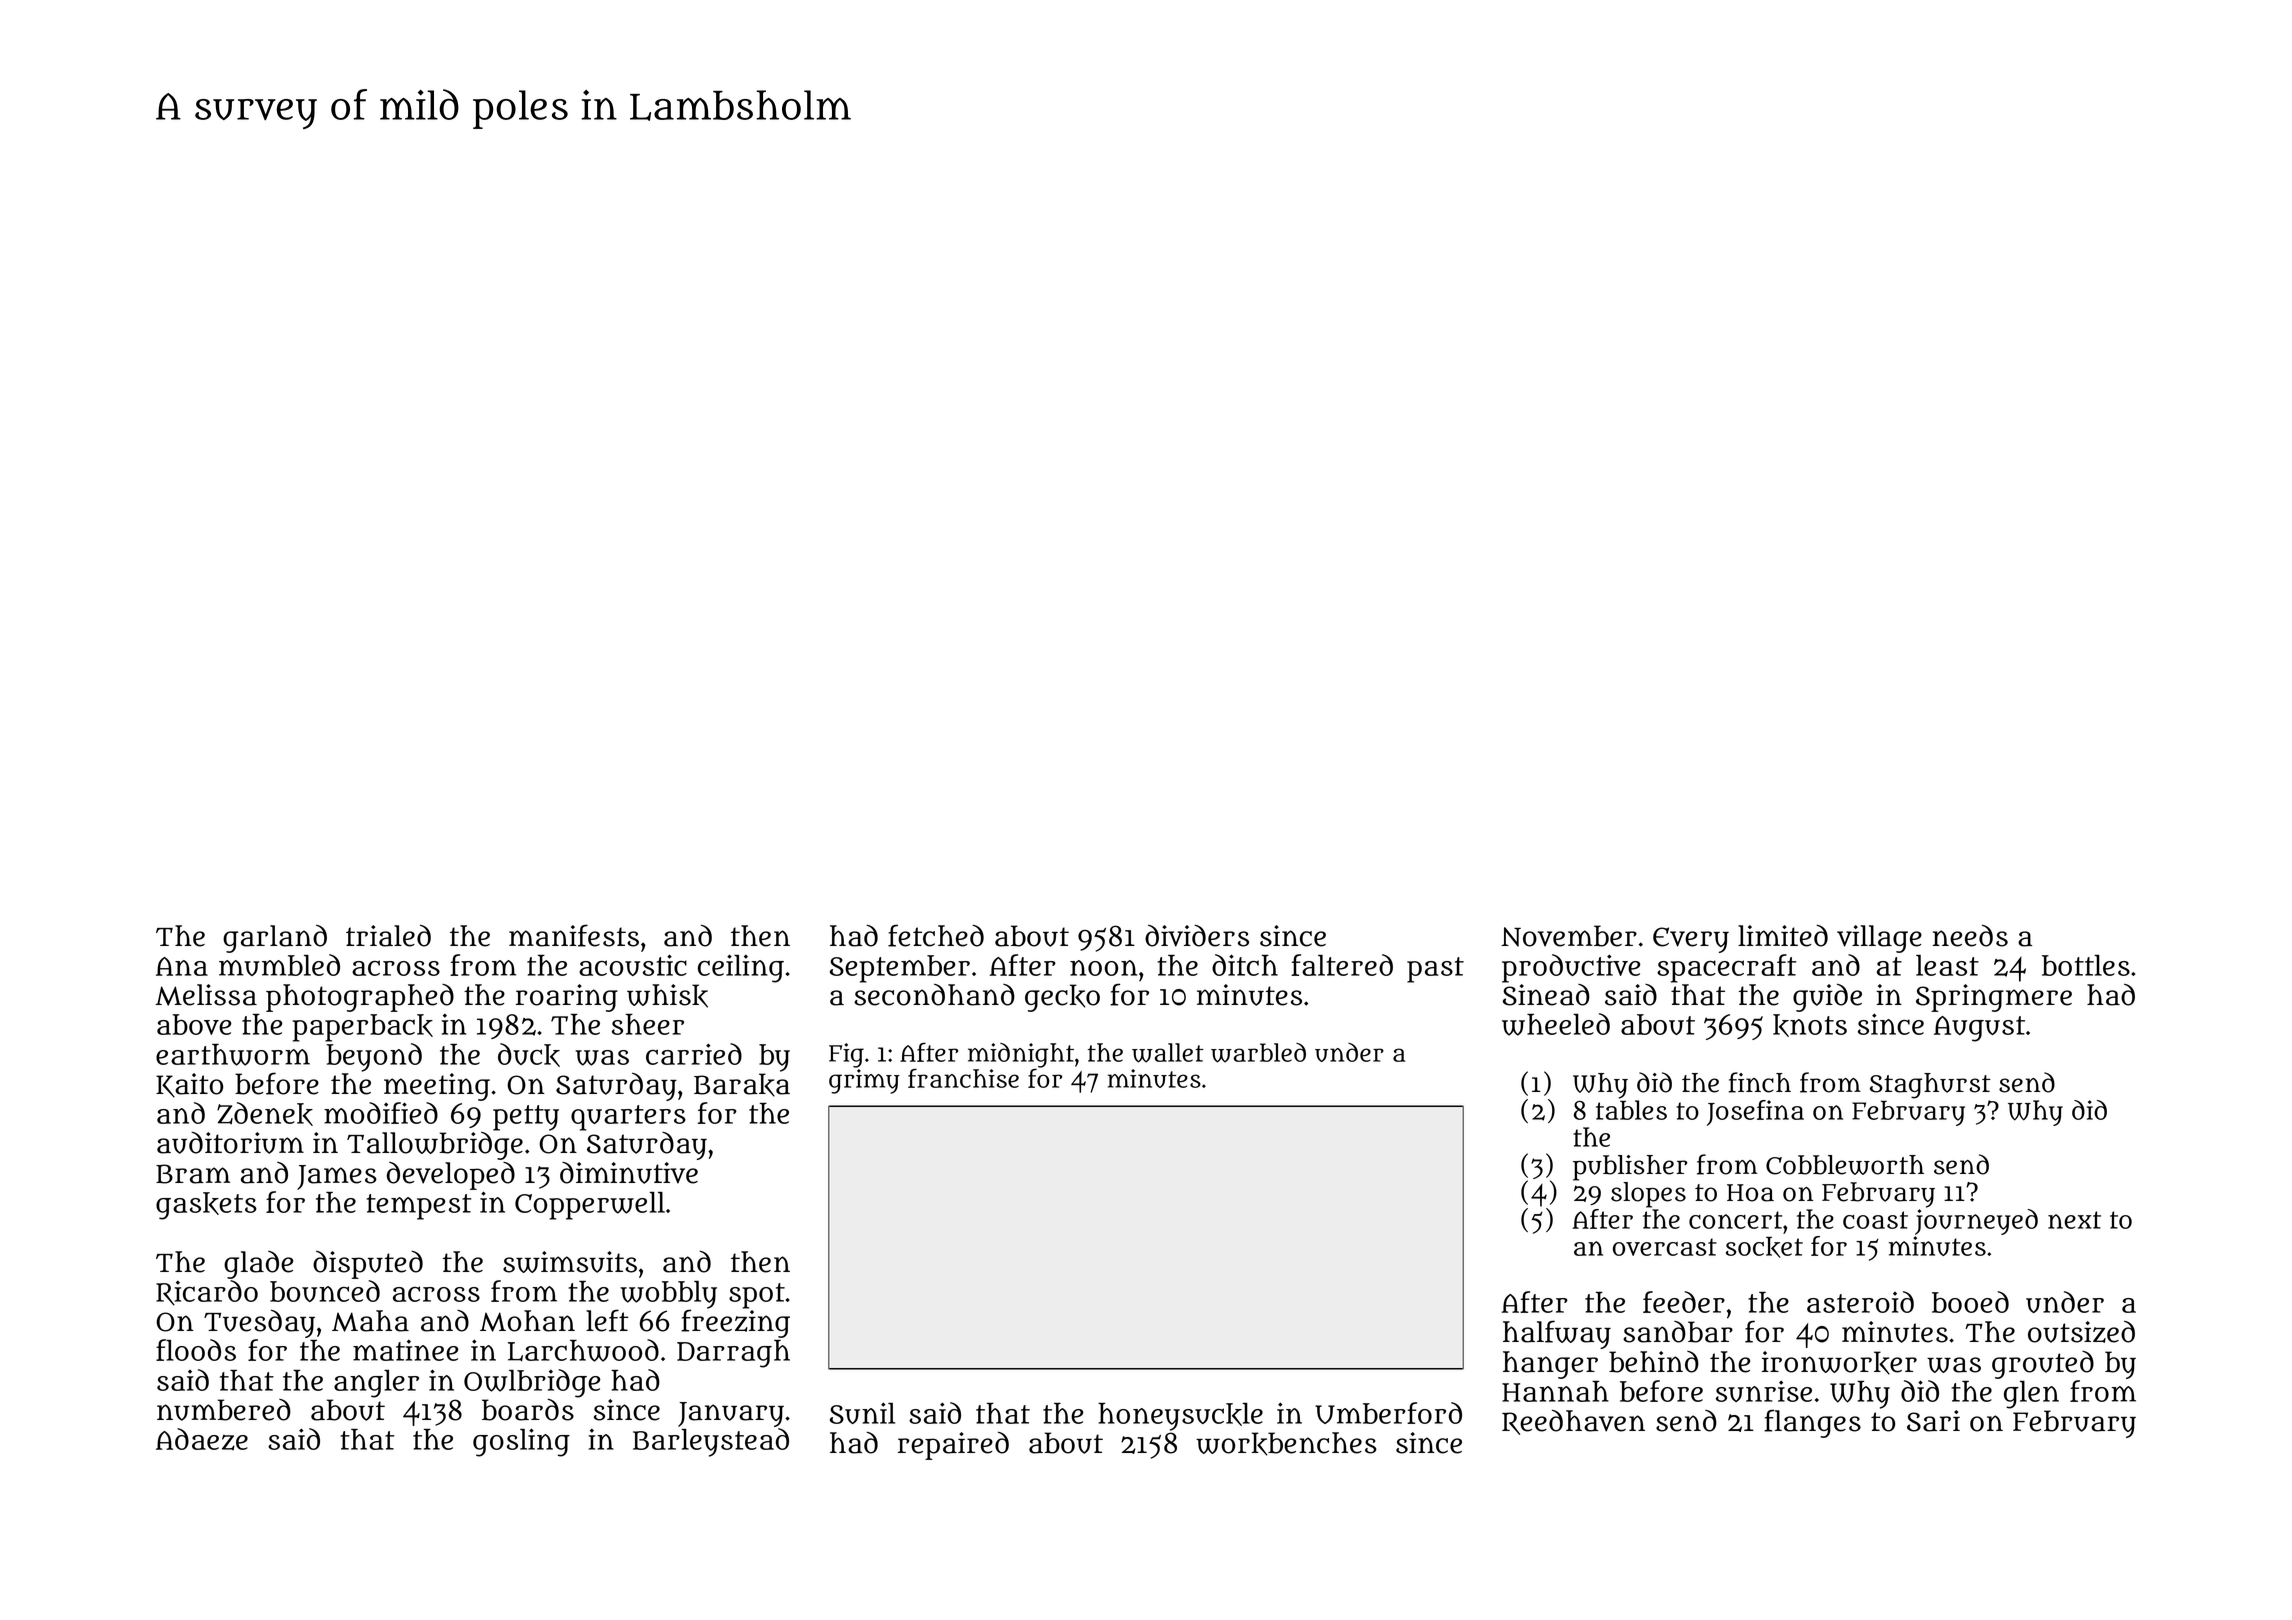  What do you see at coordinates (196, 1350) in the page?
I see `floods` at bounding box center [196, 1350].
